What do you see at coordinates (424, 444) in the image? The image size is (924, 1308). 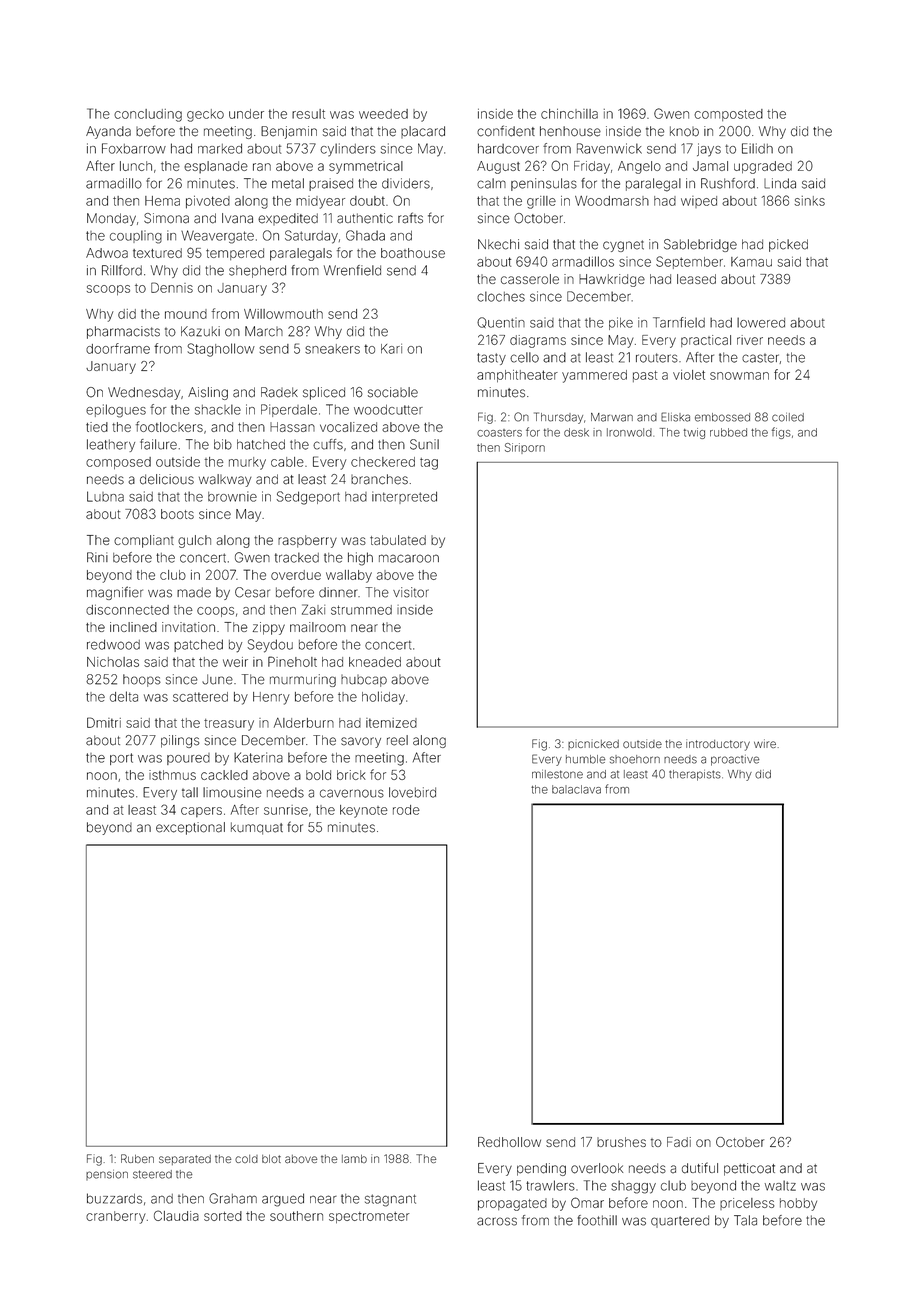 I see `Sunil` at bounding box center [424, 444].
